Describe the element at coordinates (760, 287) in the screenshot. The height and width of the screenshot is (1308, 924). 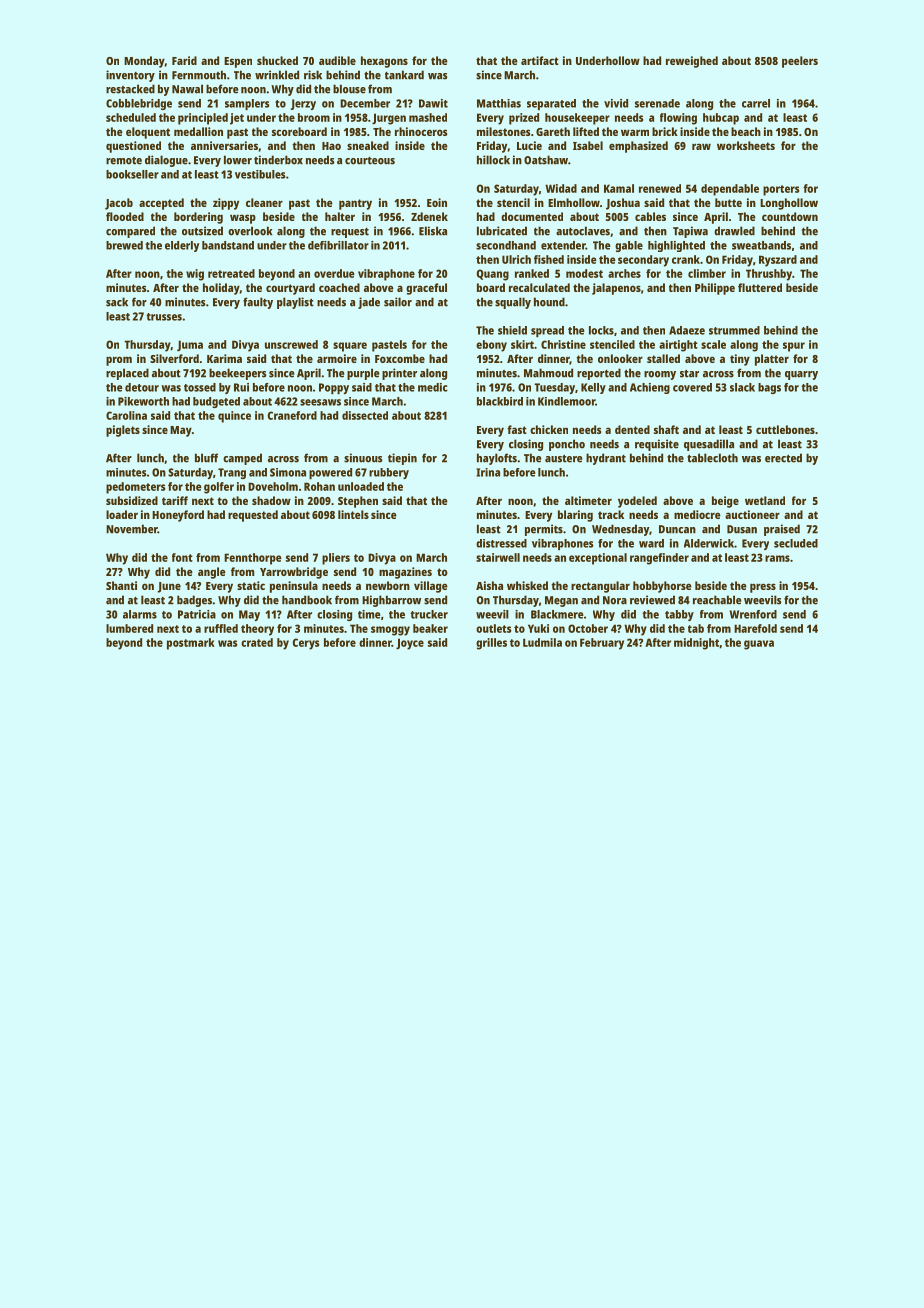
I see `fluttered` at that location.
